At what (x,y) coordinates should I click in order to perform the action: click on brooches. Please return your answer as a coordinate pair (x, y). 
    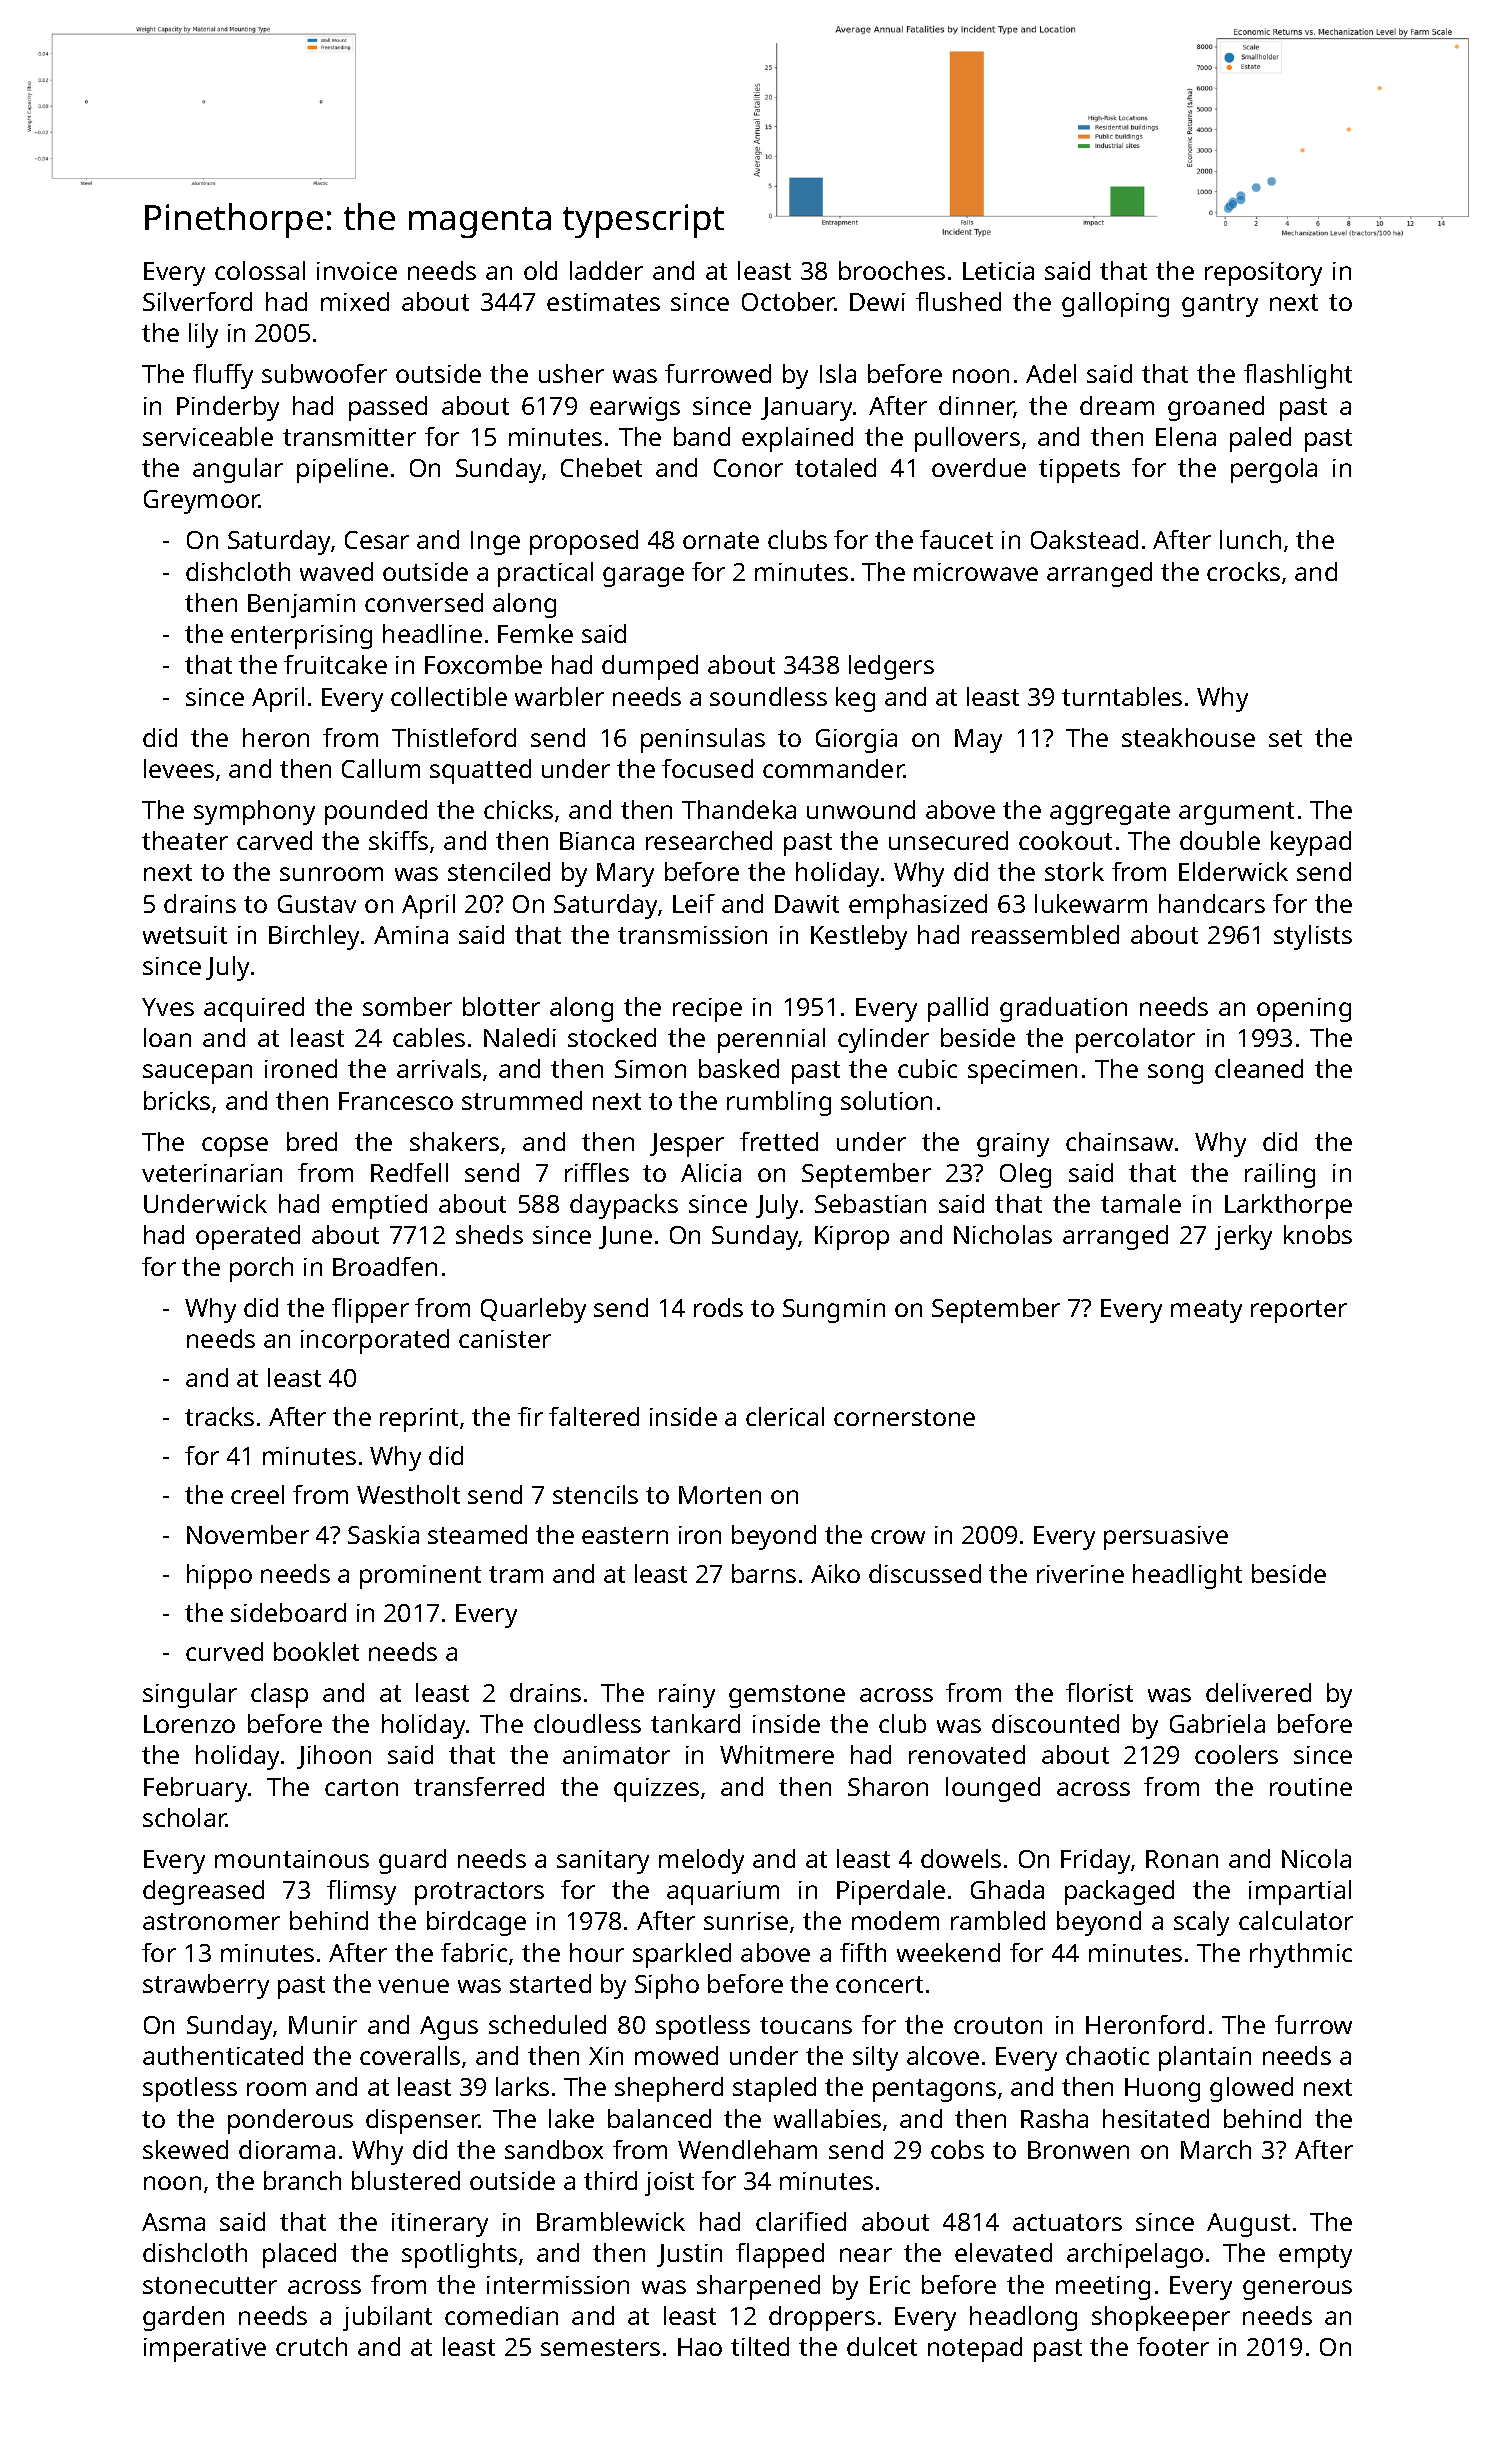
    Looking at the image, I should click on (892, 270).
